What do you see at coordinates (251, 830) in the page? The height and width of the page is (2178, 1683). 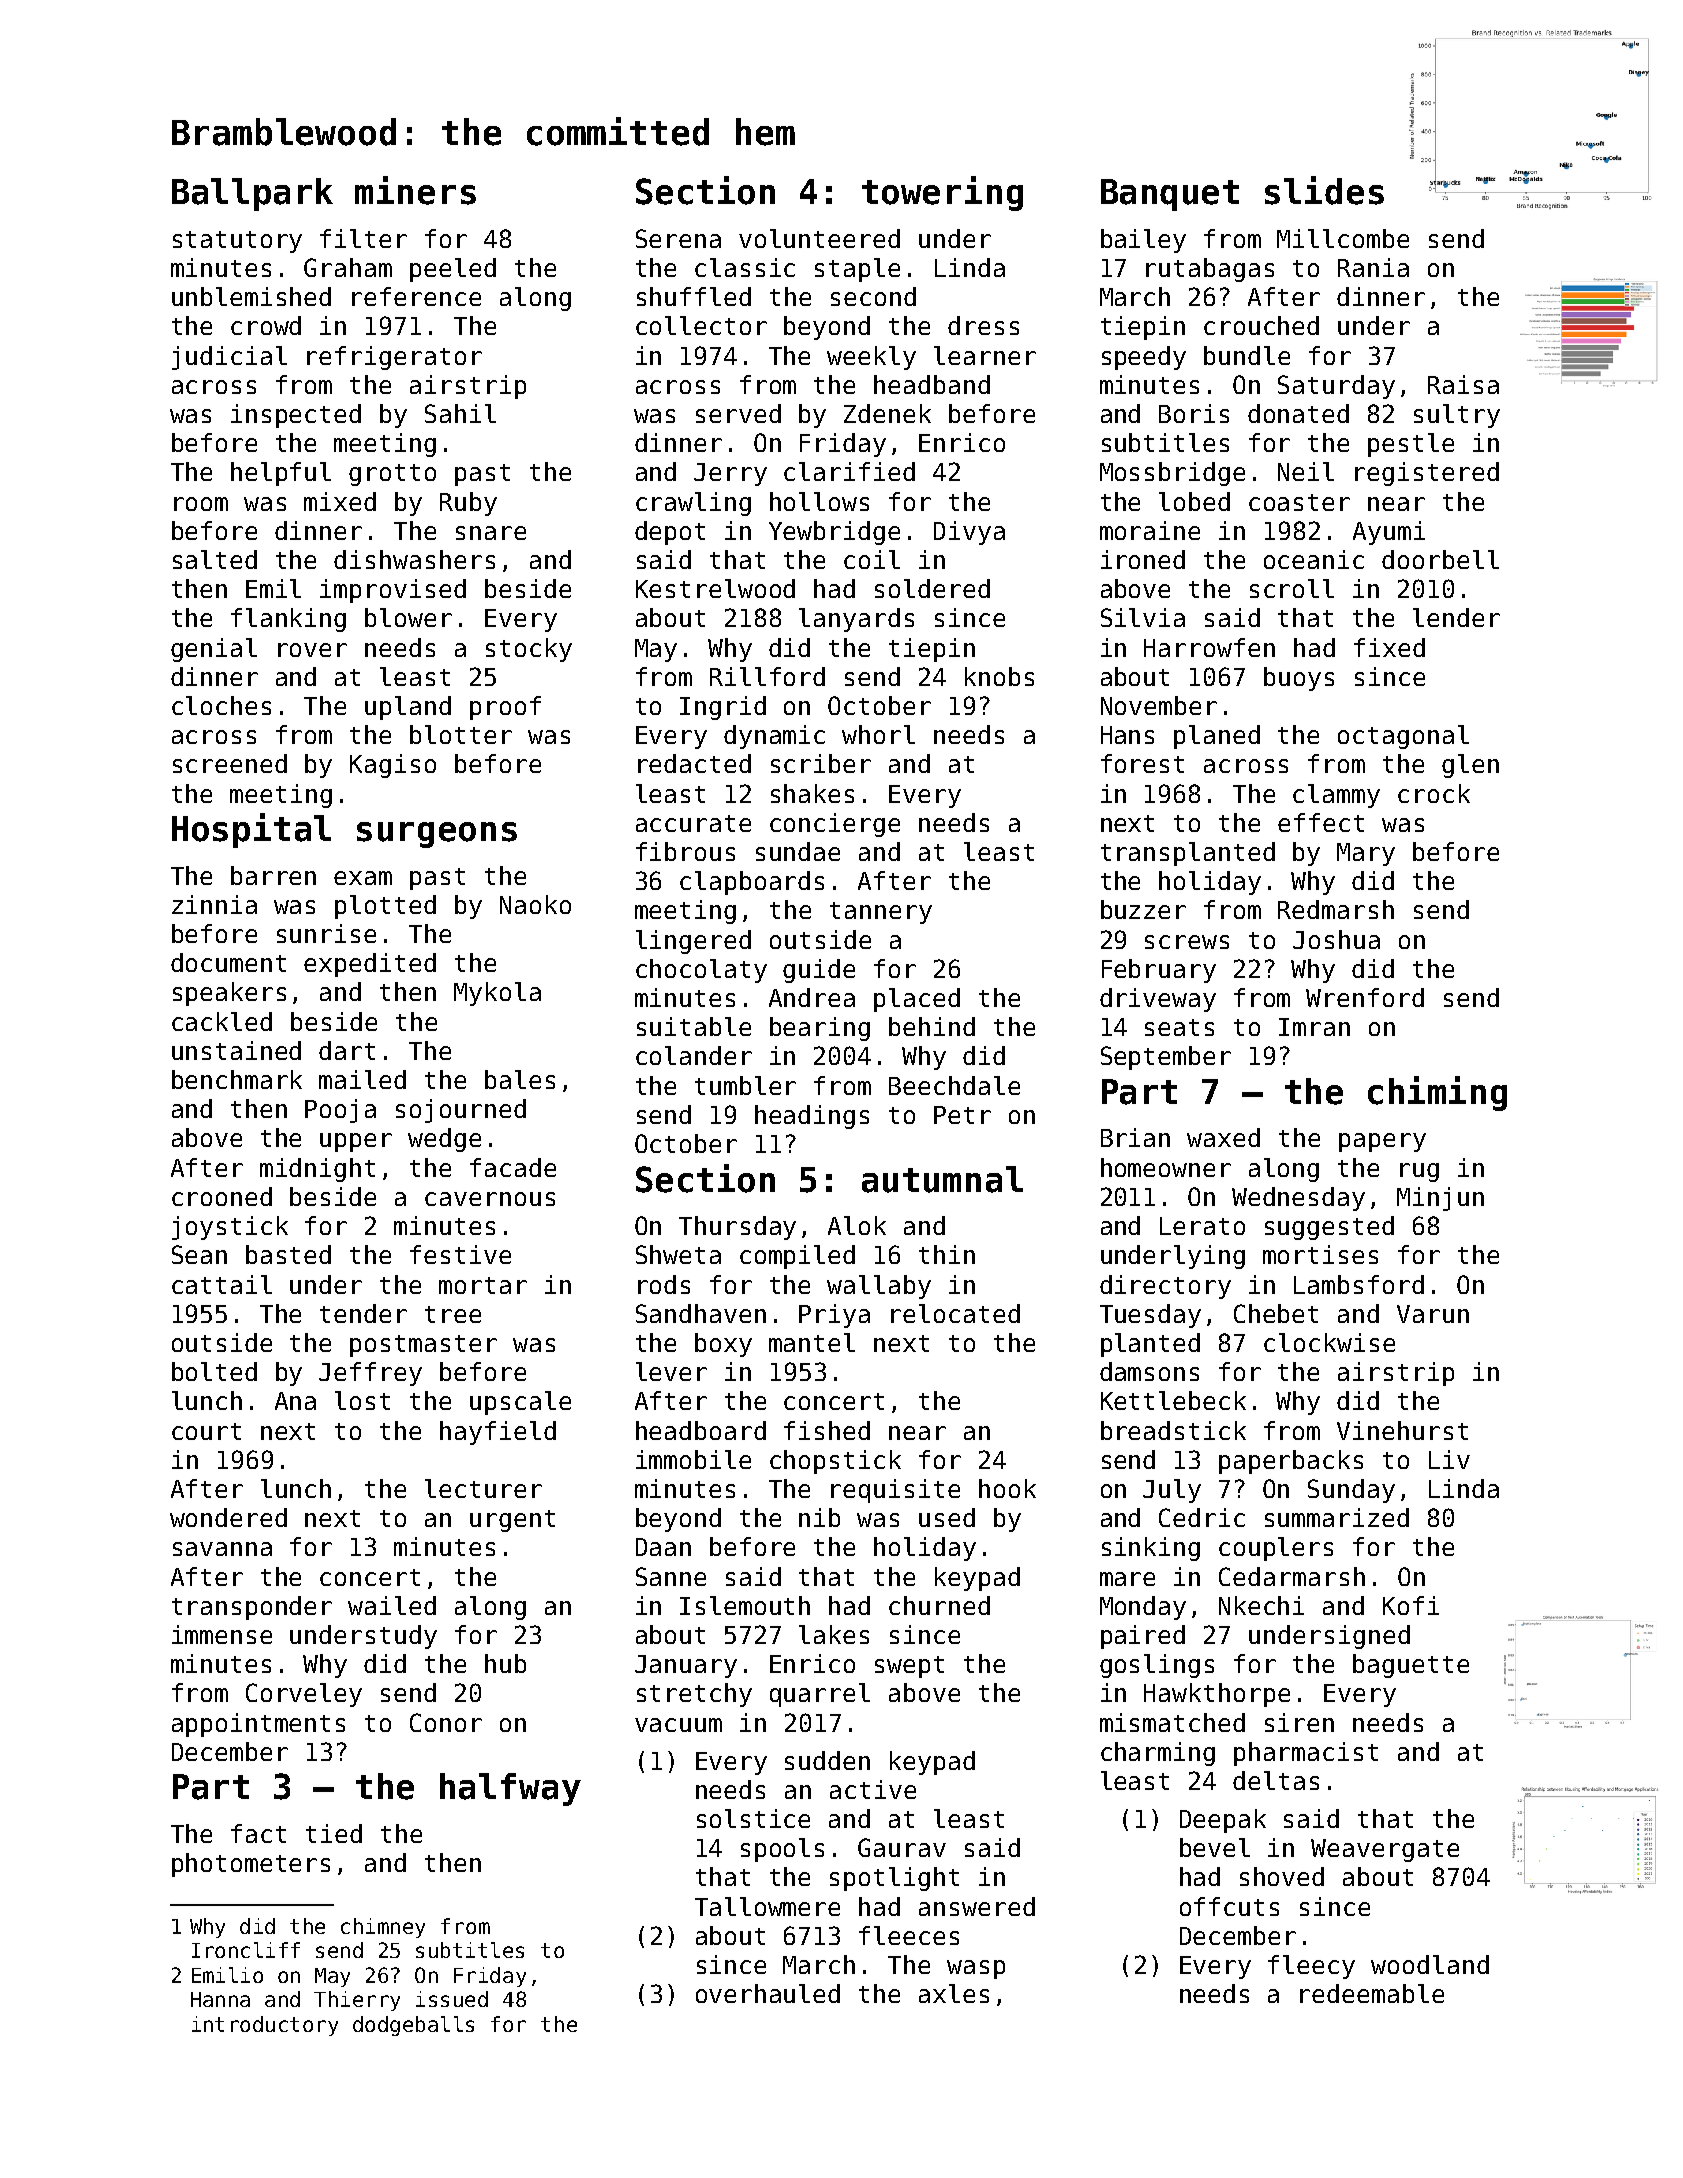 I see `Hospital` at bounding box center [251, 830].
